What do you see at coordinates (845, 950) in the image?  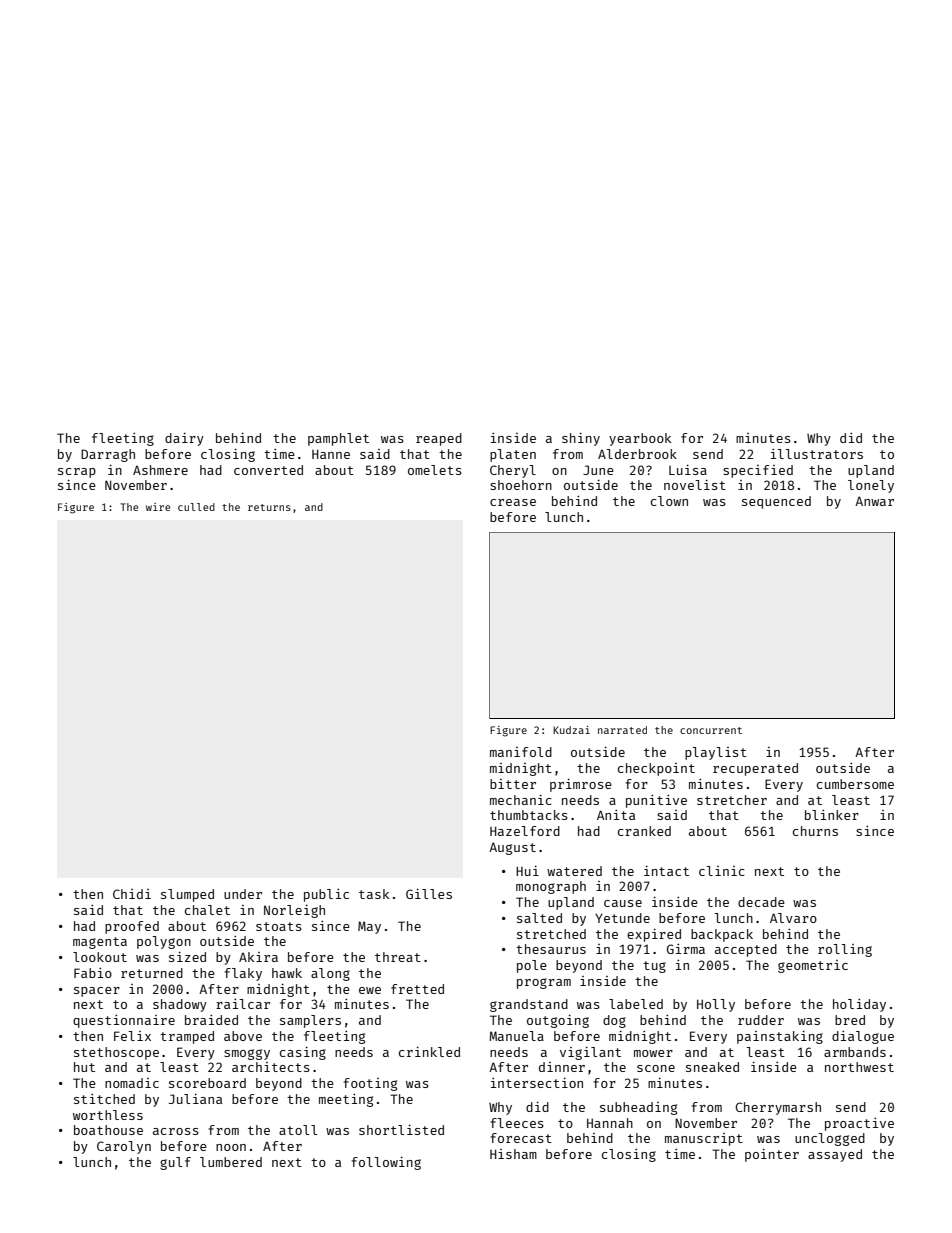 I see `rolling` at bounding box center [845, 950].
